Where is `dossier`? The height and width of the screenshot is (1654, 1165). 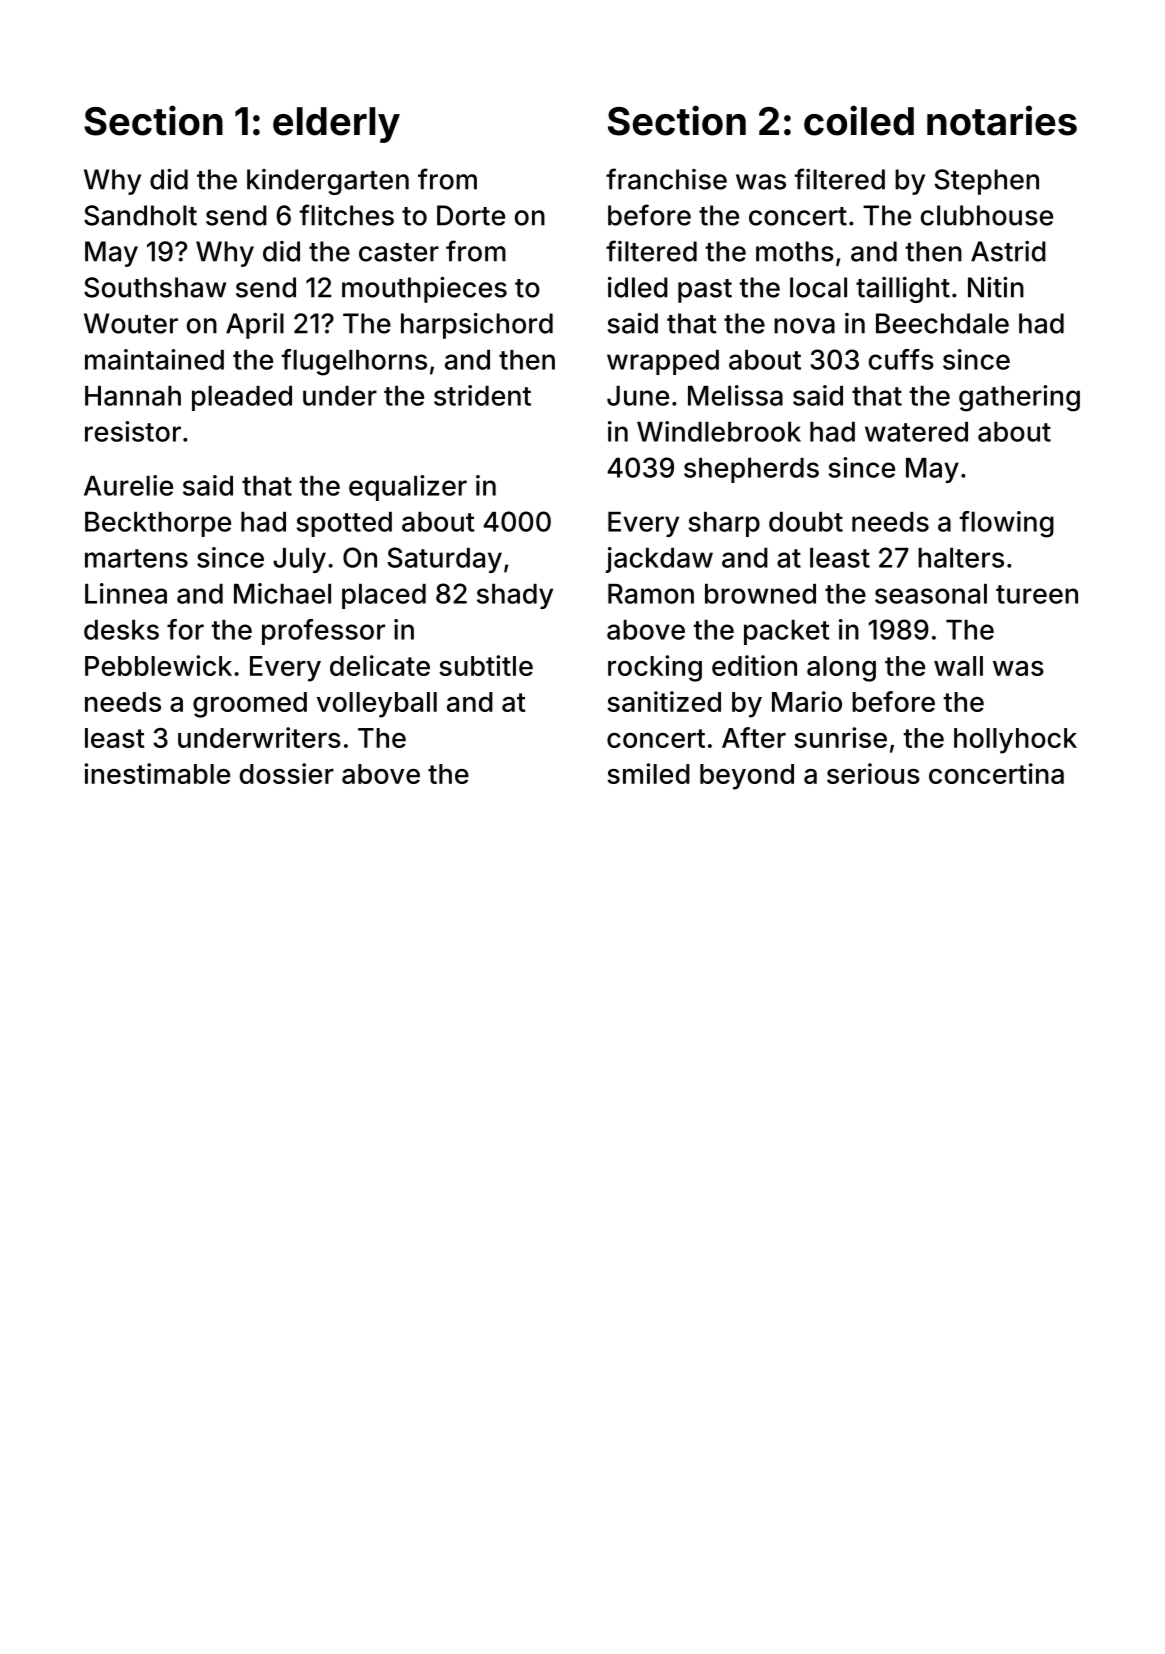
dossier is located at coordinates (287, 773).
